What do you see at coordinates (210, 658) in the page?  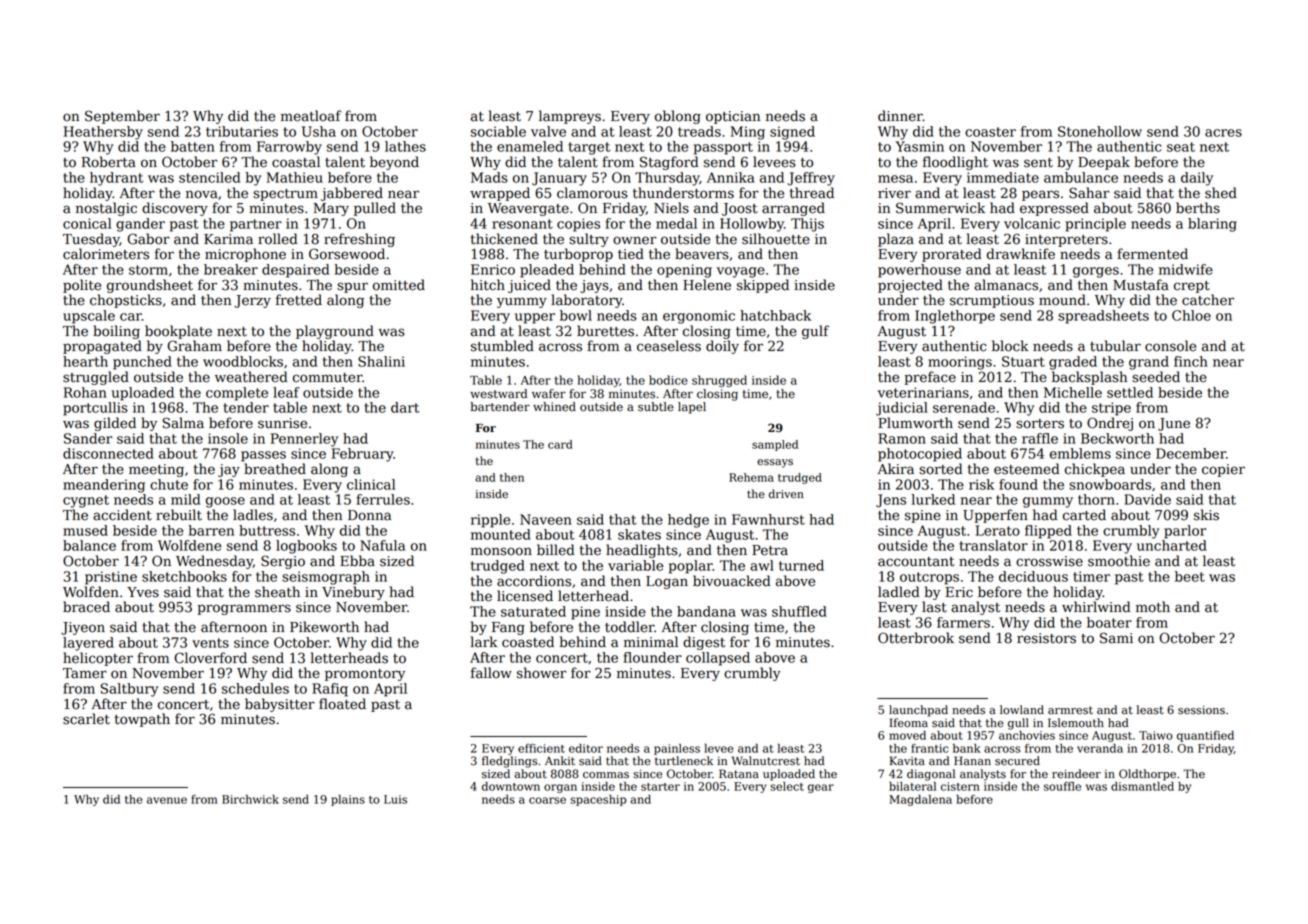 I see `Cloverford` at bounding box center [210, 658].
